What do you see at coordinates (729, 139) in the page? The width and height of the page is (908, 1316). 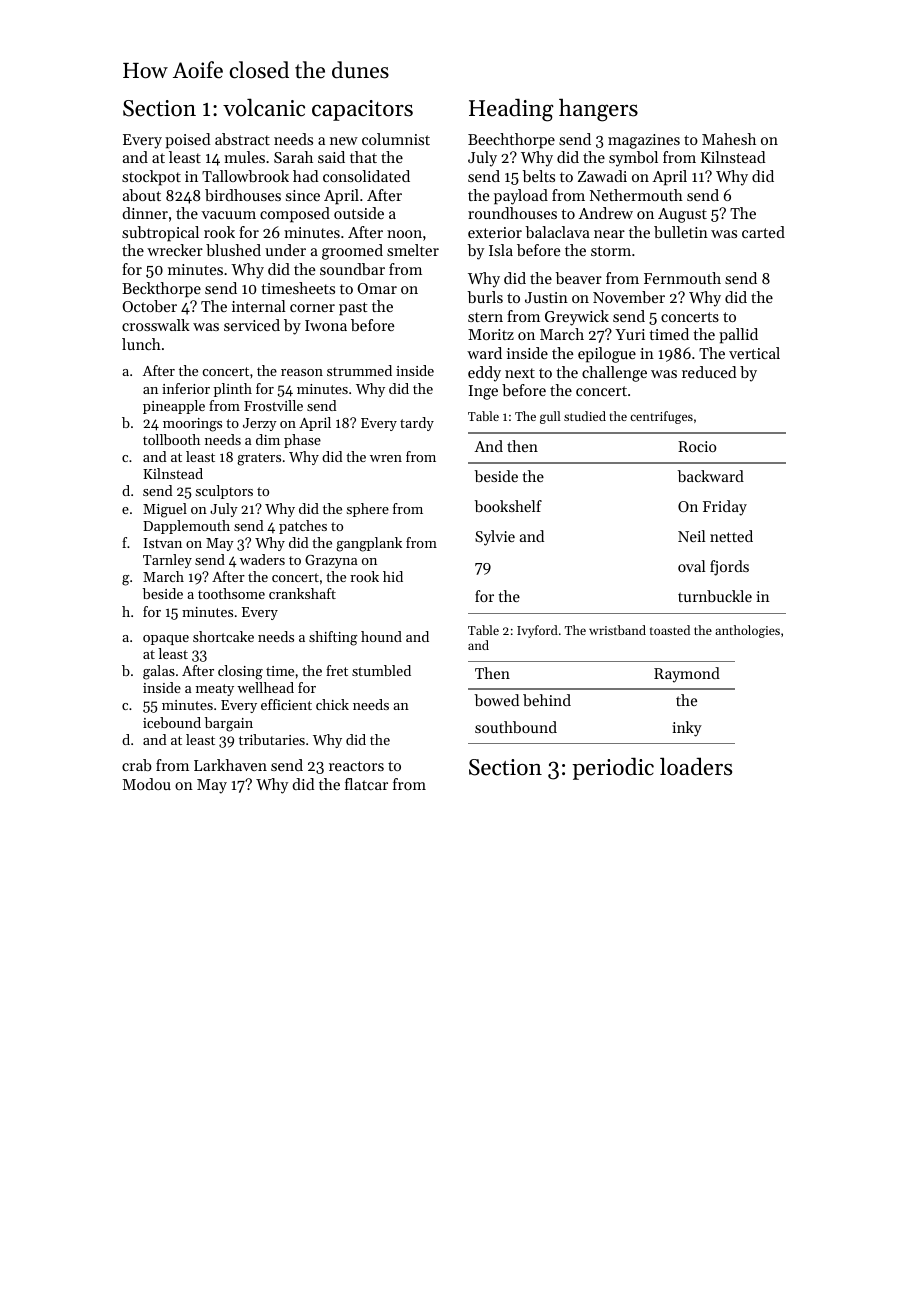 I see `Mahesh` at bounding box center [729, 139].
